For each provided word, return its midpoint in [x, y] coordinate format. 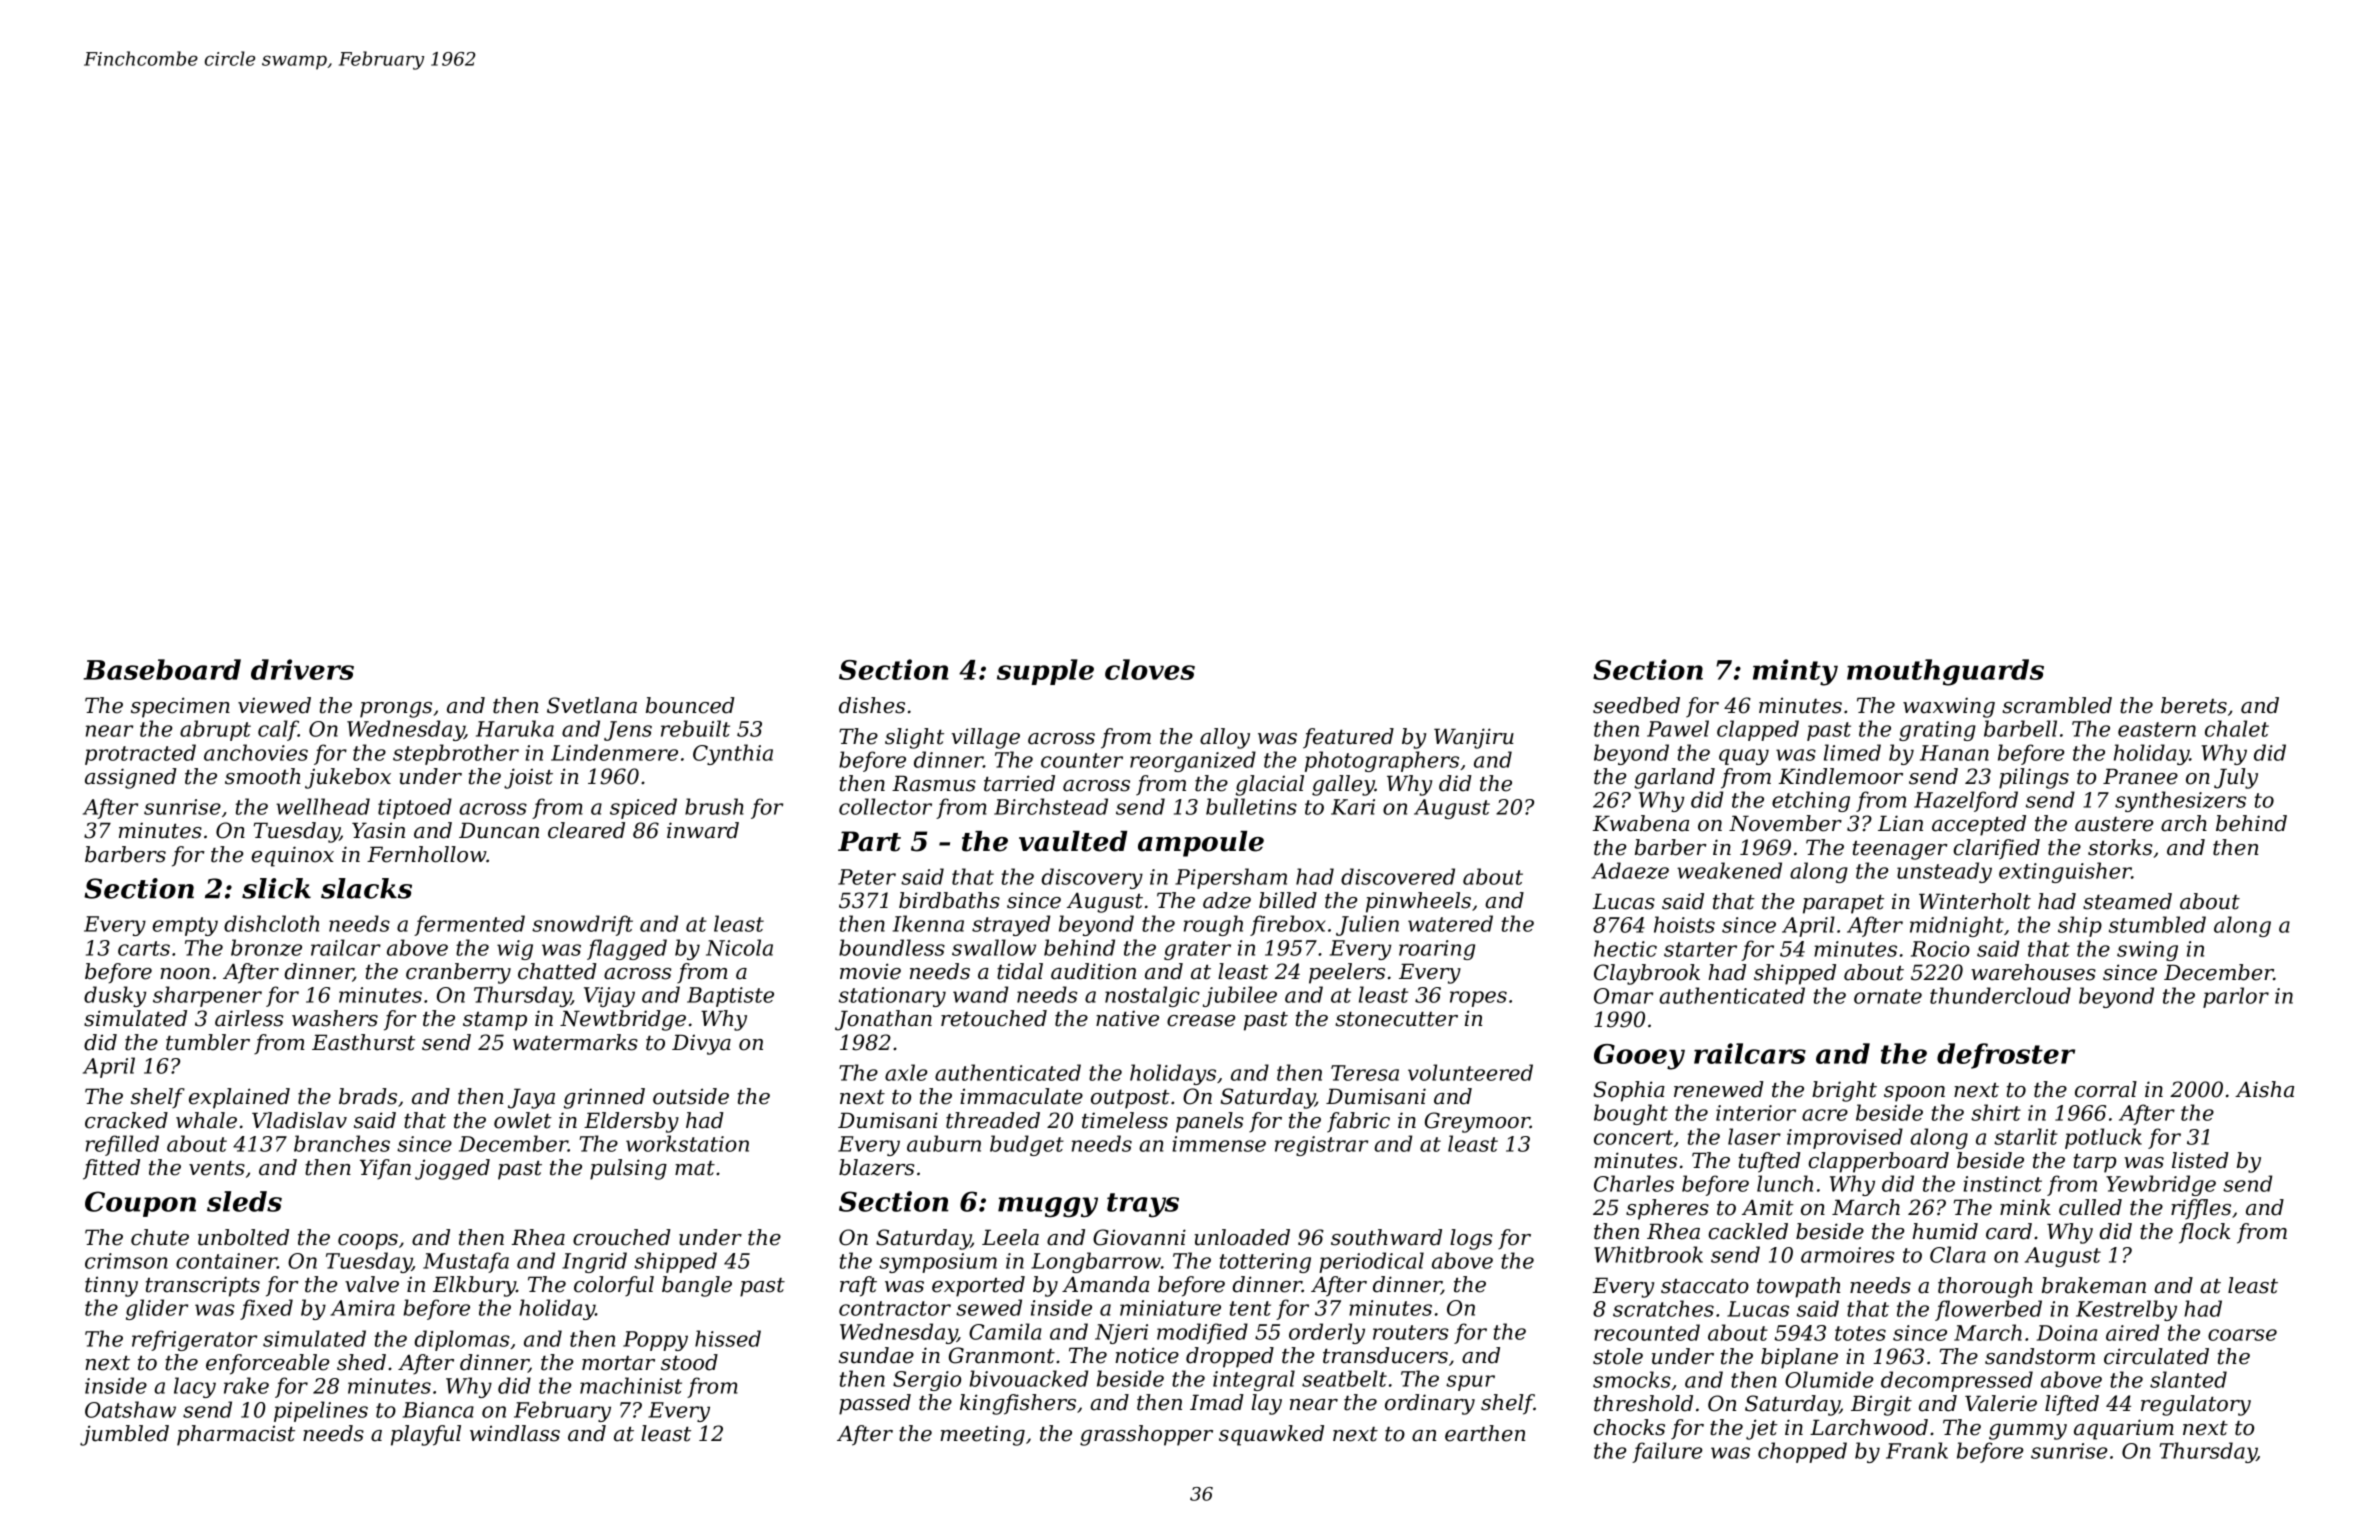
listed [2200, 1160]
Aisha [2264, 1089]
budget [1027, 1145]
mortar [618, 1363]
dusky [115, 996]
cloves [1150, 669]
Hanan [1954, 753]
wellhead [323, 806]
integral [1254, 1380]
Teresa [1365, 1073]
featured [1348, 738]
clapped [1758, 730]
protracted [140, 754]
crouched [622, 1237]
